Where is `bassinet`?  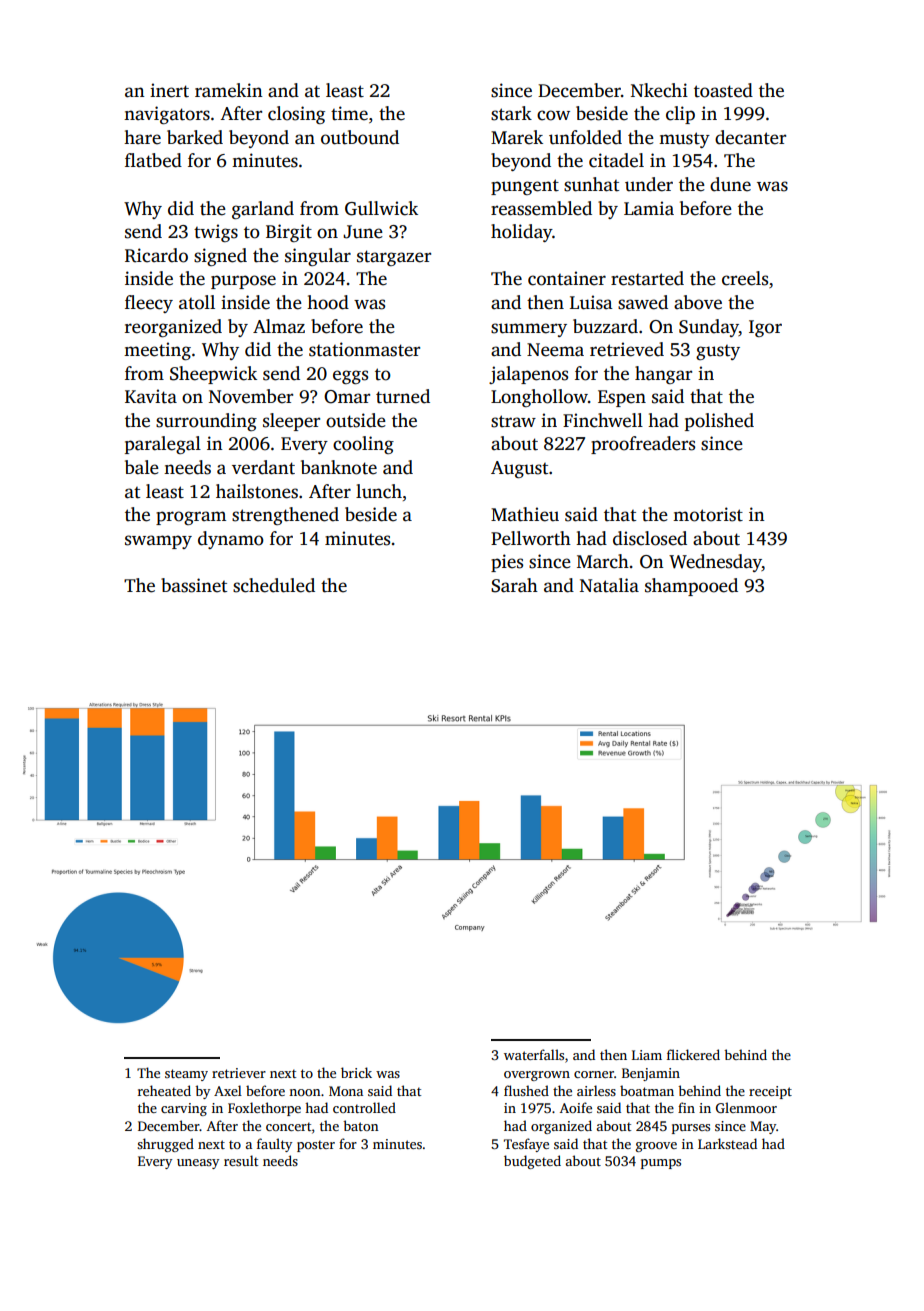 bassinet is located at coordinates (194, 585).
